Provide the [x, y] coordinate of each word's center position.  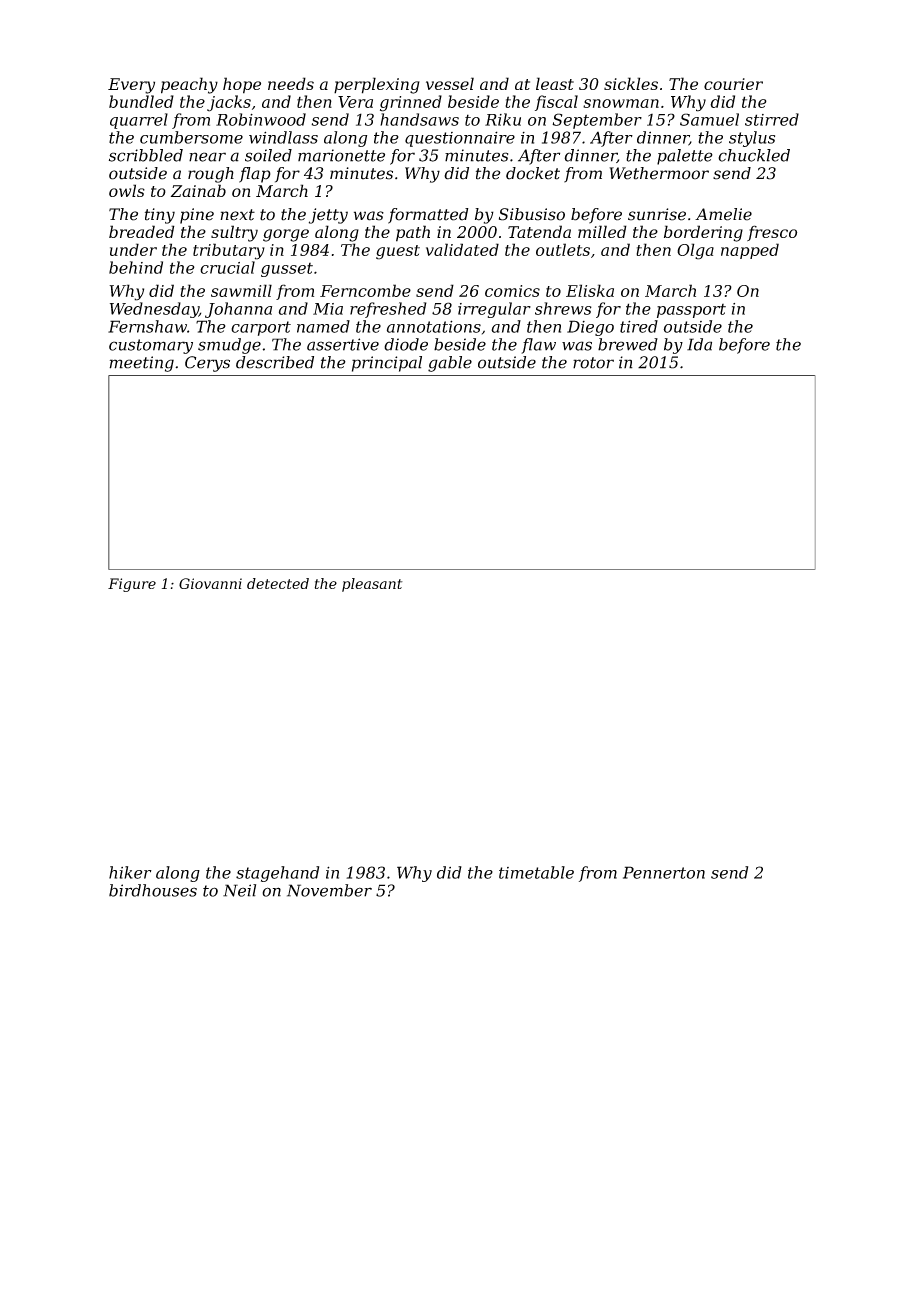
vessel [450, 83]
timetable [536, 872]
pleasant [372, 585]
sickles [631, 83]
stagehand [277, 874]
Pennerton [664, 872]
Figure [132, 585]
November [329, 890]
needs [291, 83]
